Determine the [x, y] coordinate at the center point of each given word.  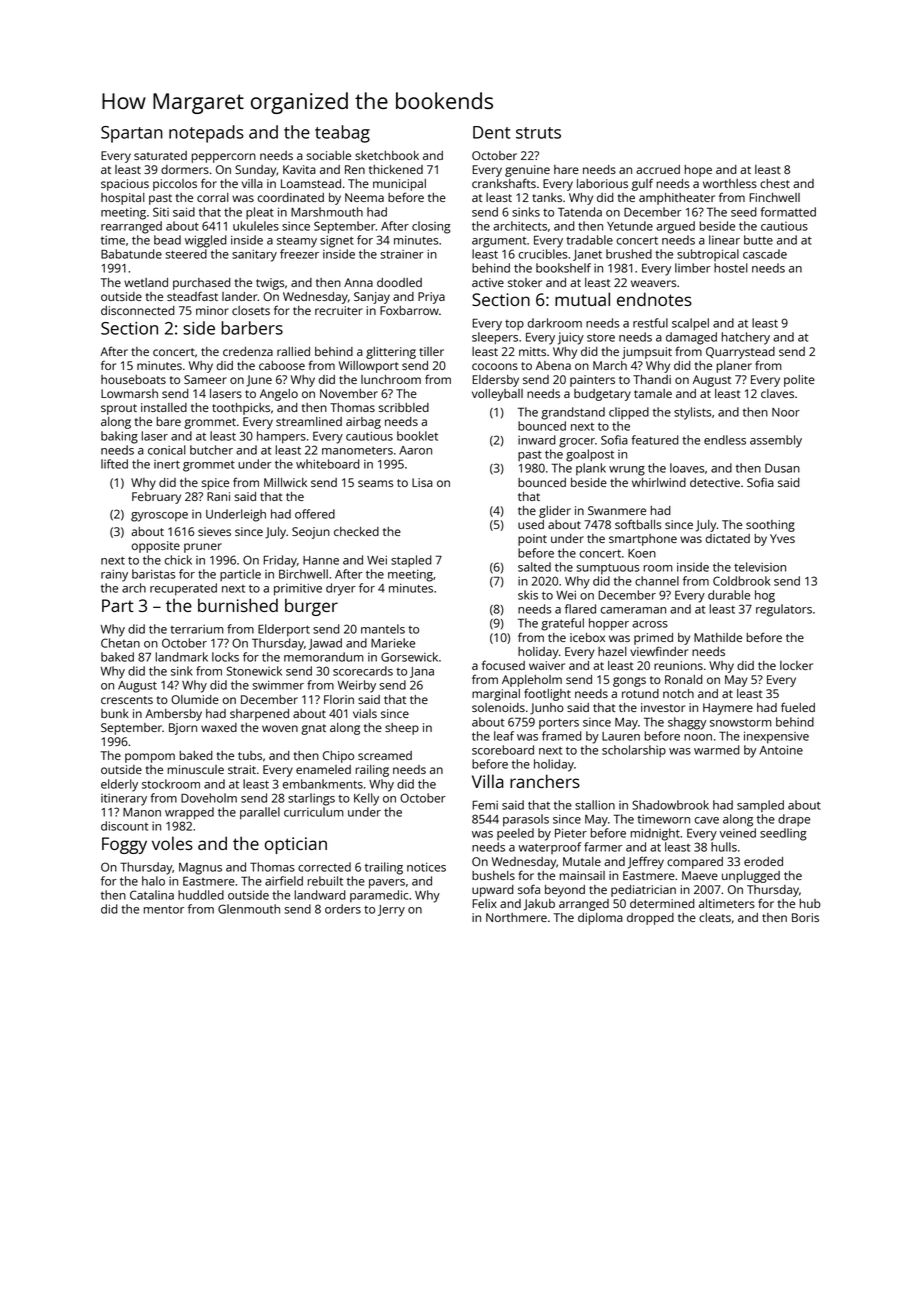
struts [538, 133]
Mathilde [718, 637]
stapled [411, 561]
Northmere [516, 917]
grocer [577, 443]
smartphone [643, 540]
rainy [114, 575]
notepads [206, 134]
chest [775, 183]
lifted [114, 464]
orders [343, 909]
